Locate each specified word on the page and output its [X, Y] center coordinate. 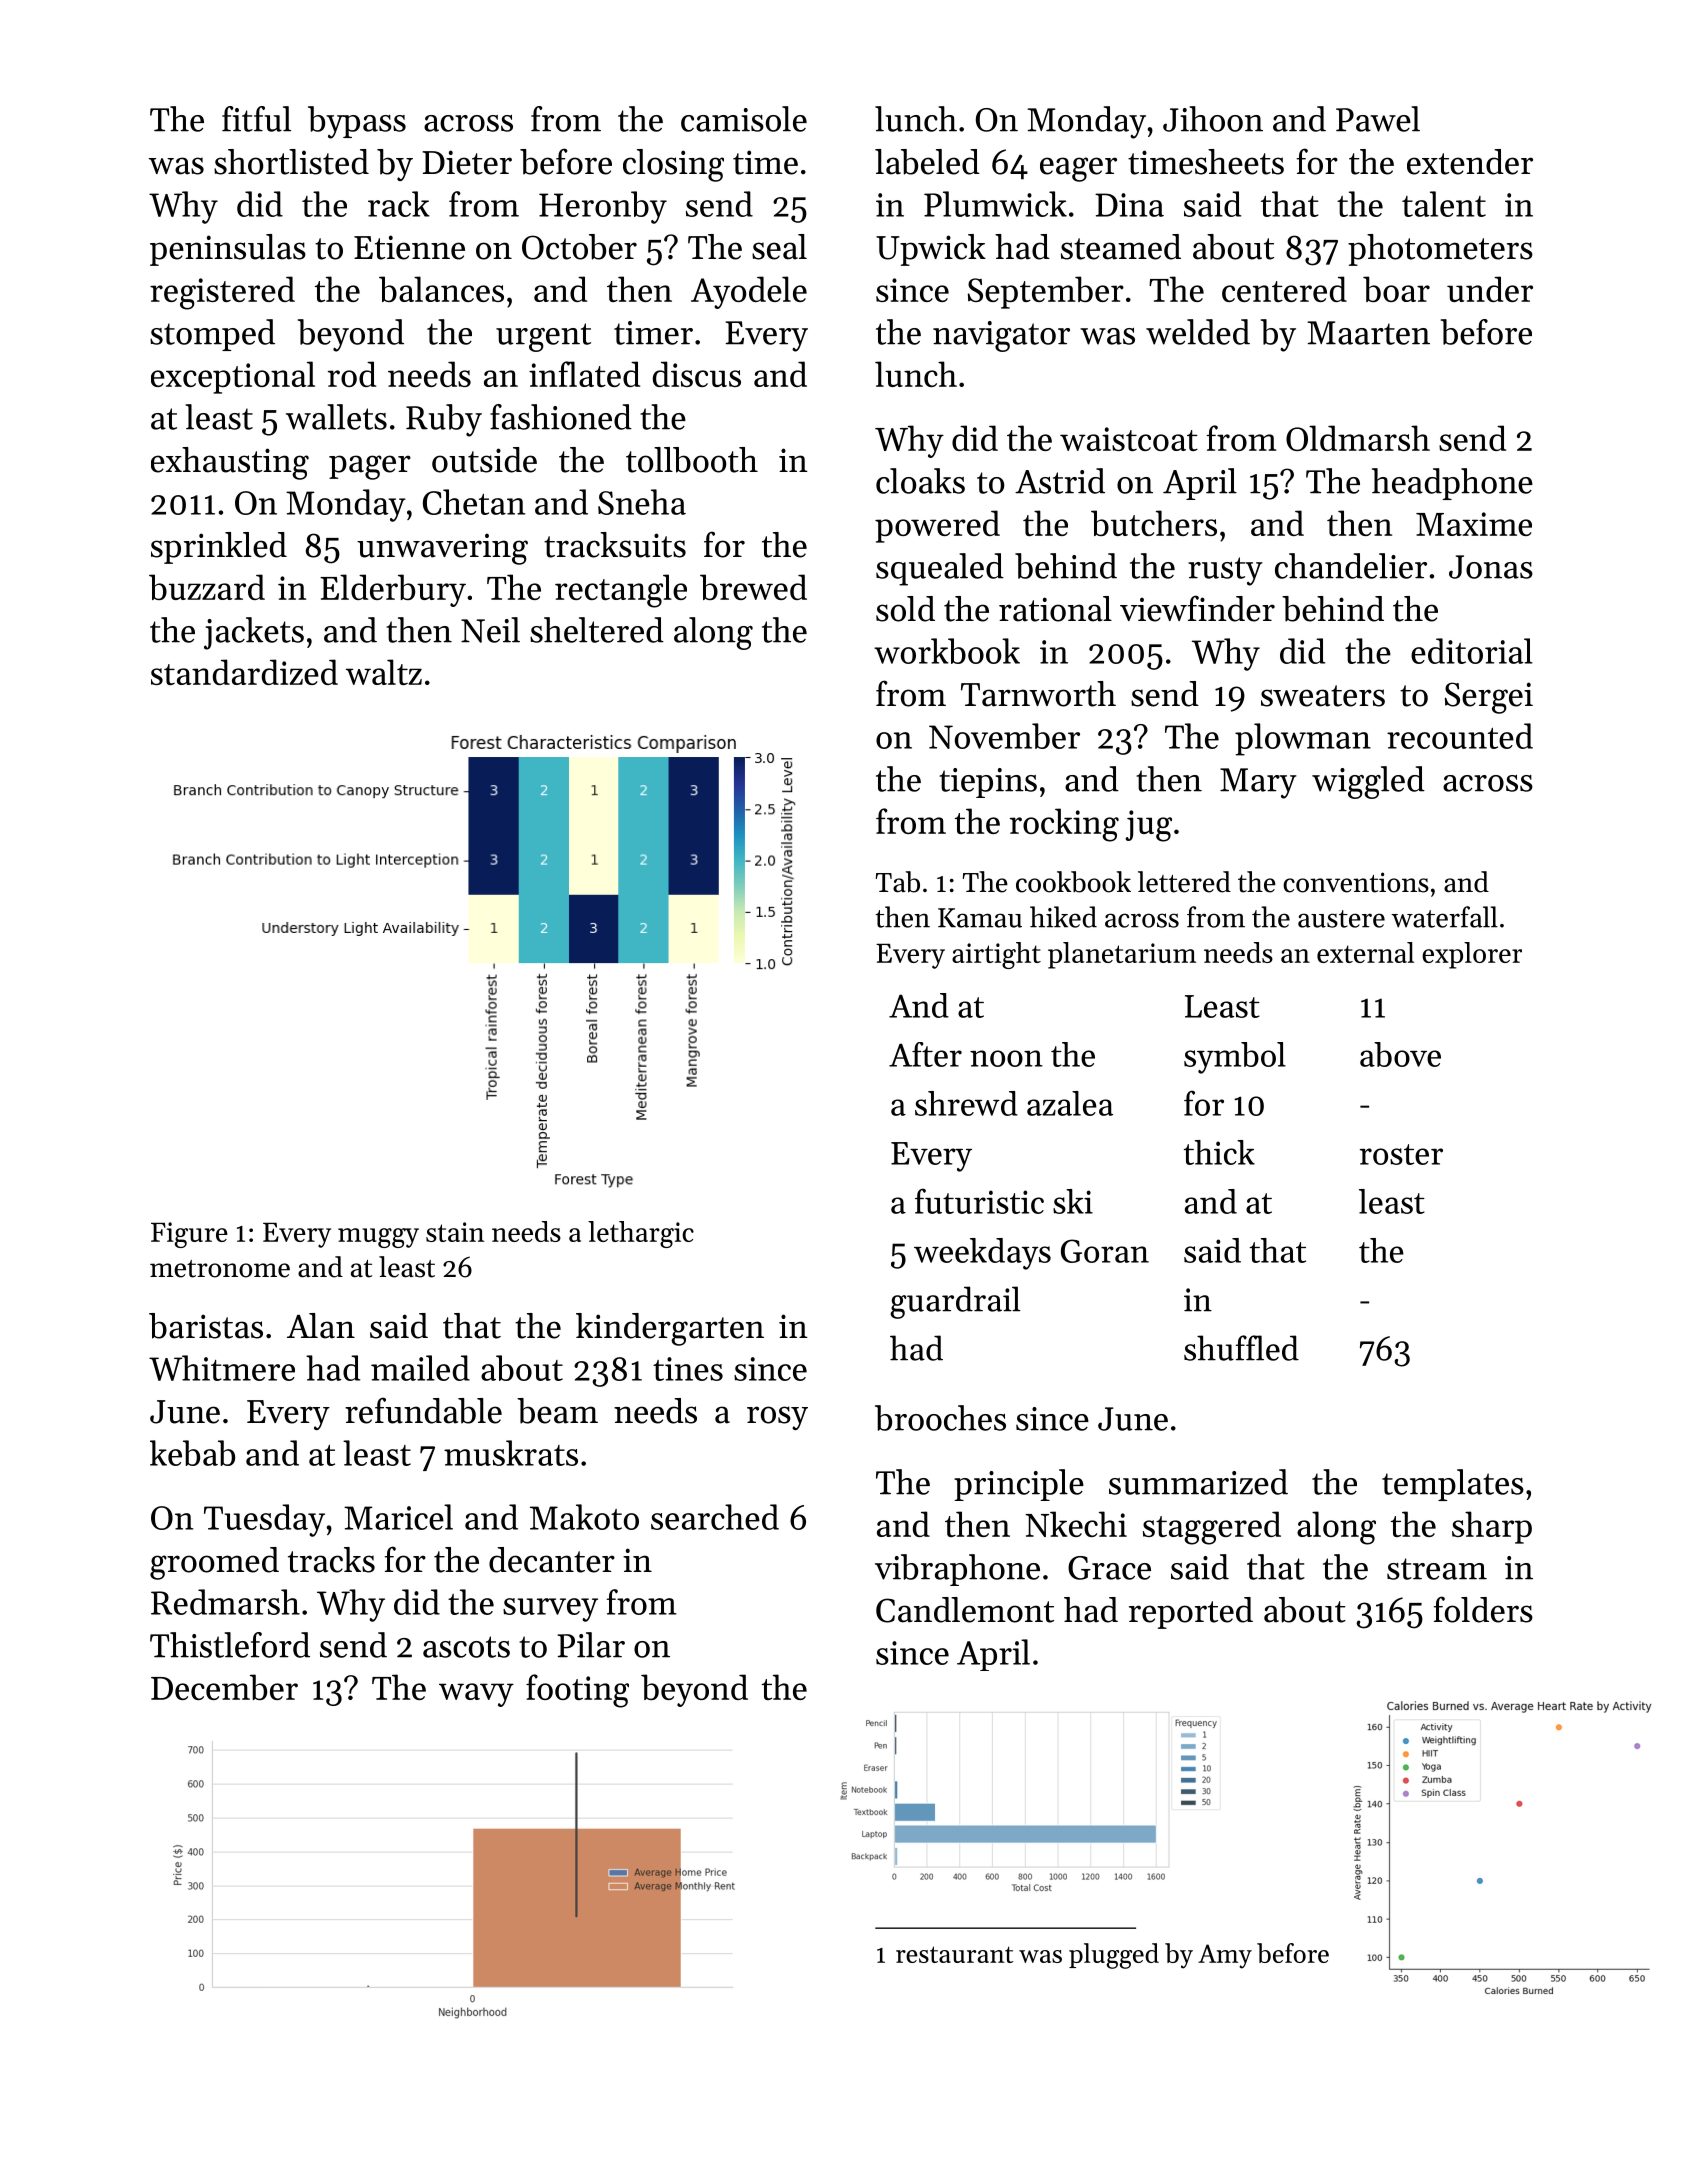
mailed [420, 1368]
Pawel [1378, 119]
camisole [744, 119]
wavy [476, 1695]
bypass [357, 122]
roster [1401, 1154]
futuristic [979, 1201]
